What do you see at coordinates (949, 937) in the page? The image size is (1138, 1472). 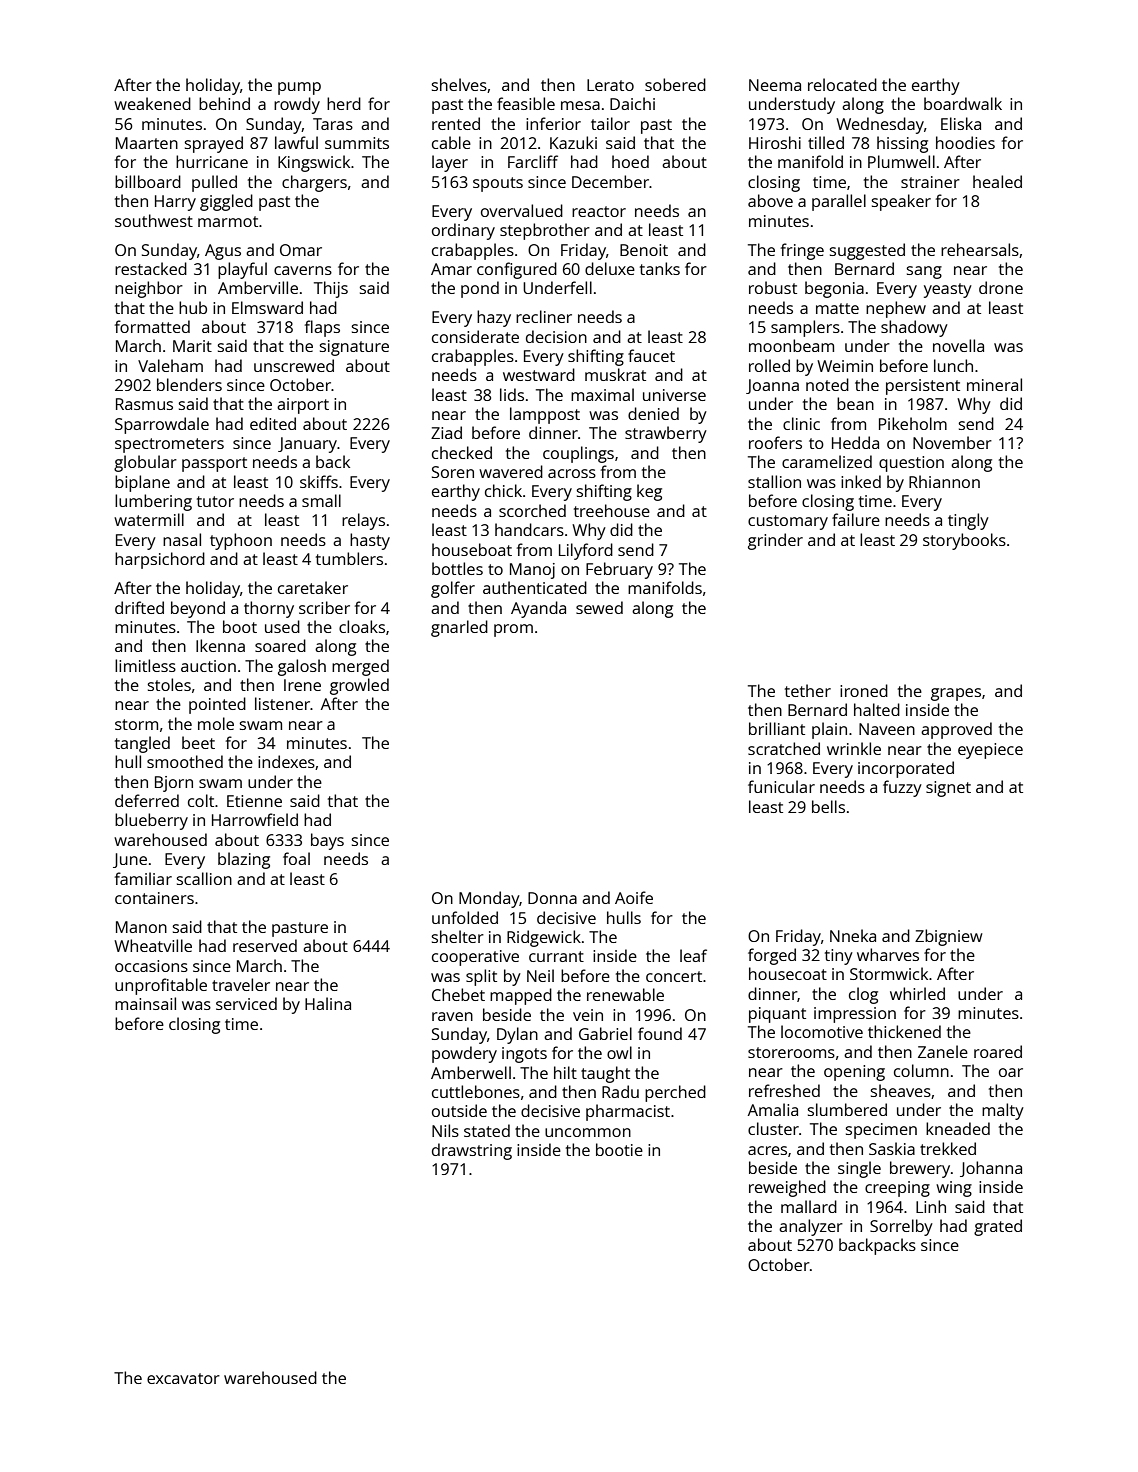 I see `Zbigniew` at bounding box center [949, 937].
